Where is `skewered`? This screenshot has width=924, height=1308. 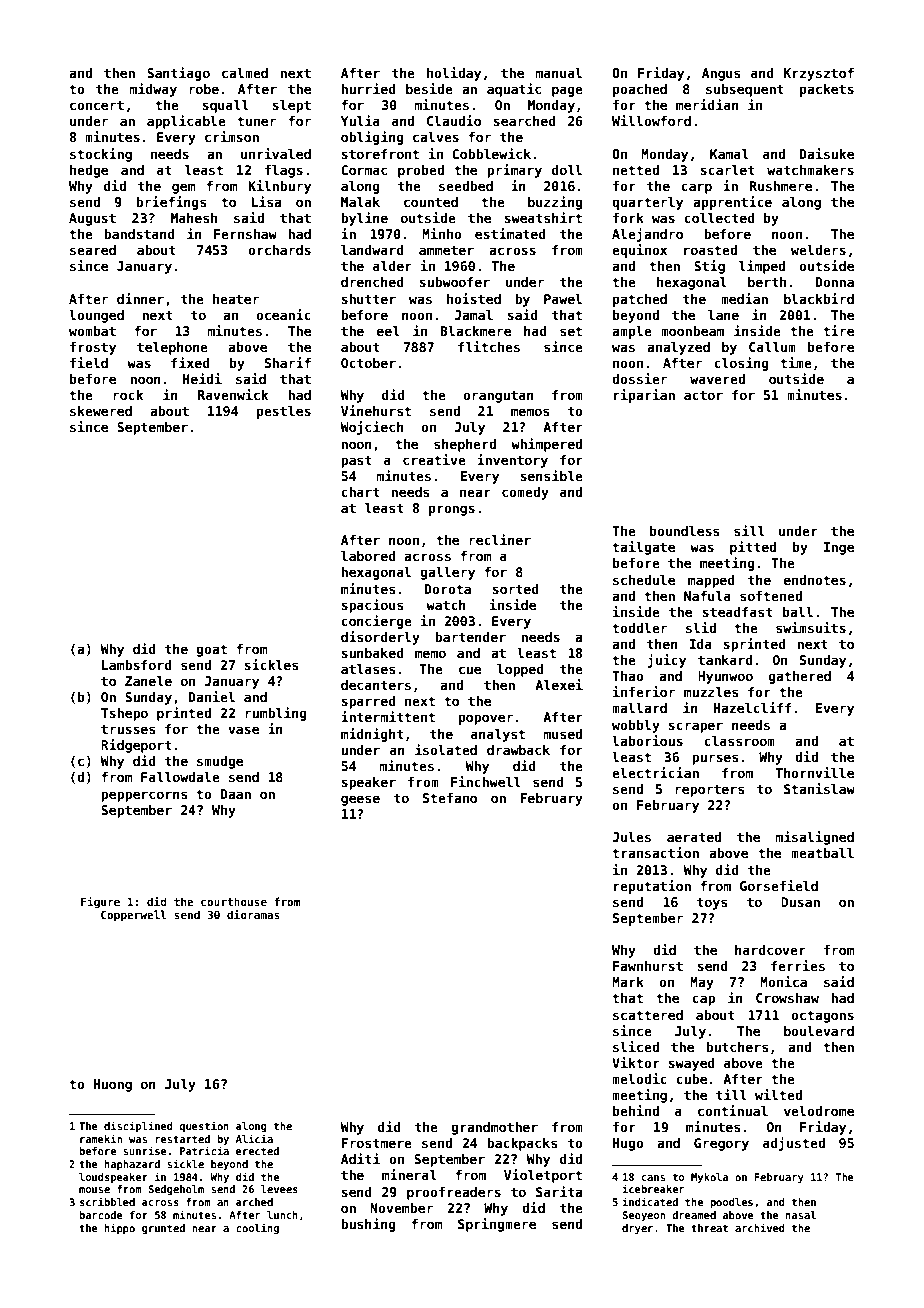 skewered is located at coordinates (101, 411).
